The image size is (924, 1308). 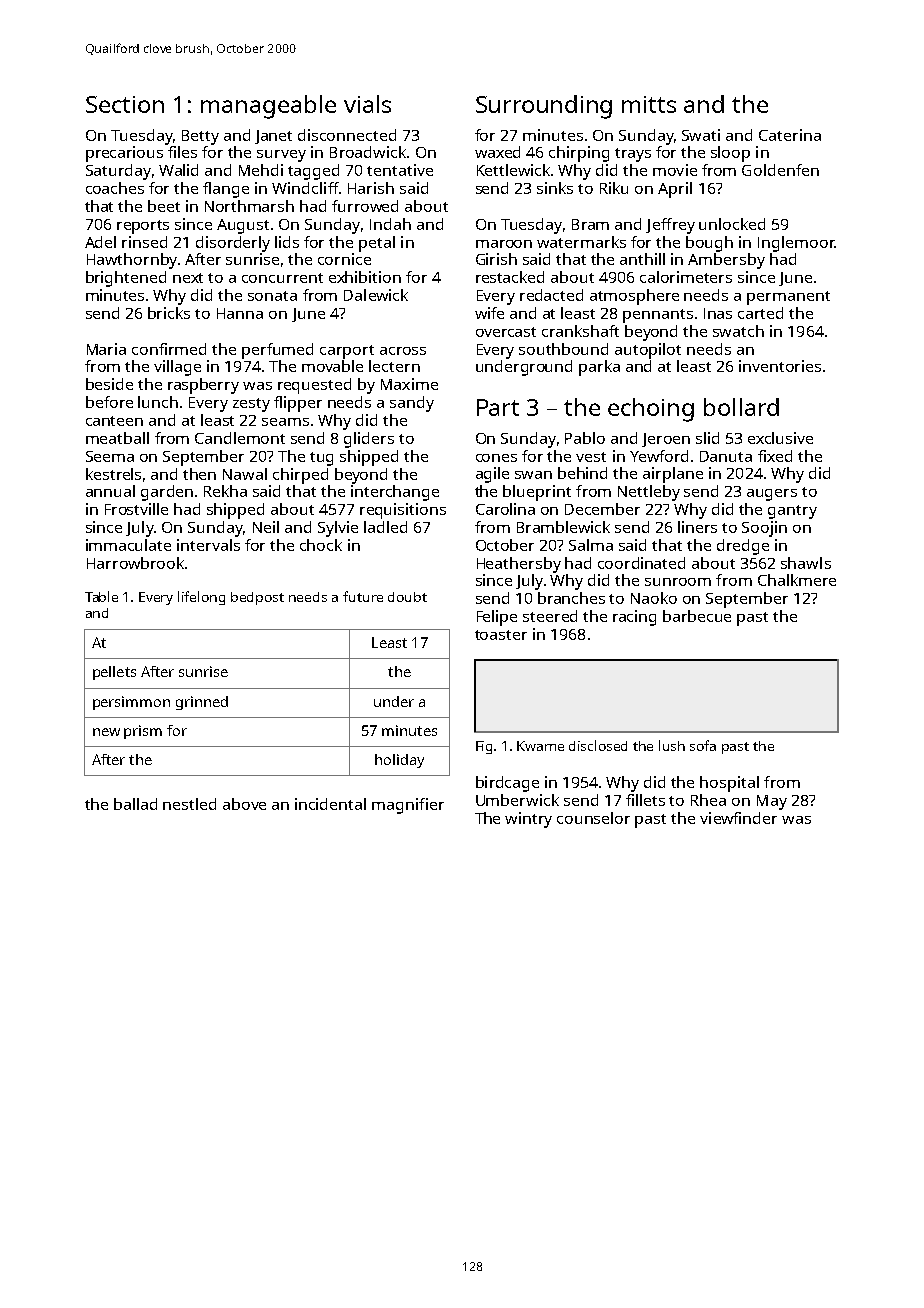 What do you see at coordinates (135, 804) in the image?
I see `ballad` at bounding box center [135, 804].
